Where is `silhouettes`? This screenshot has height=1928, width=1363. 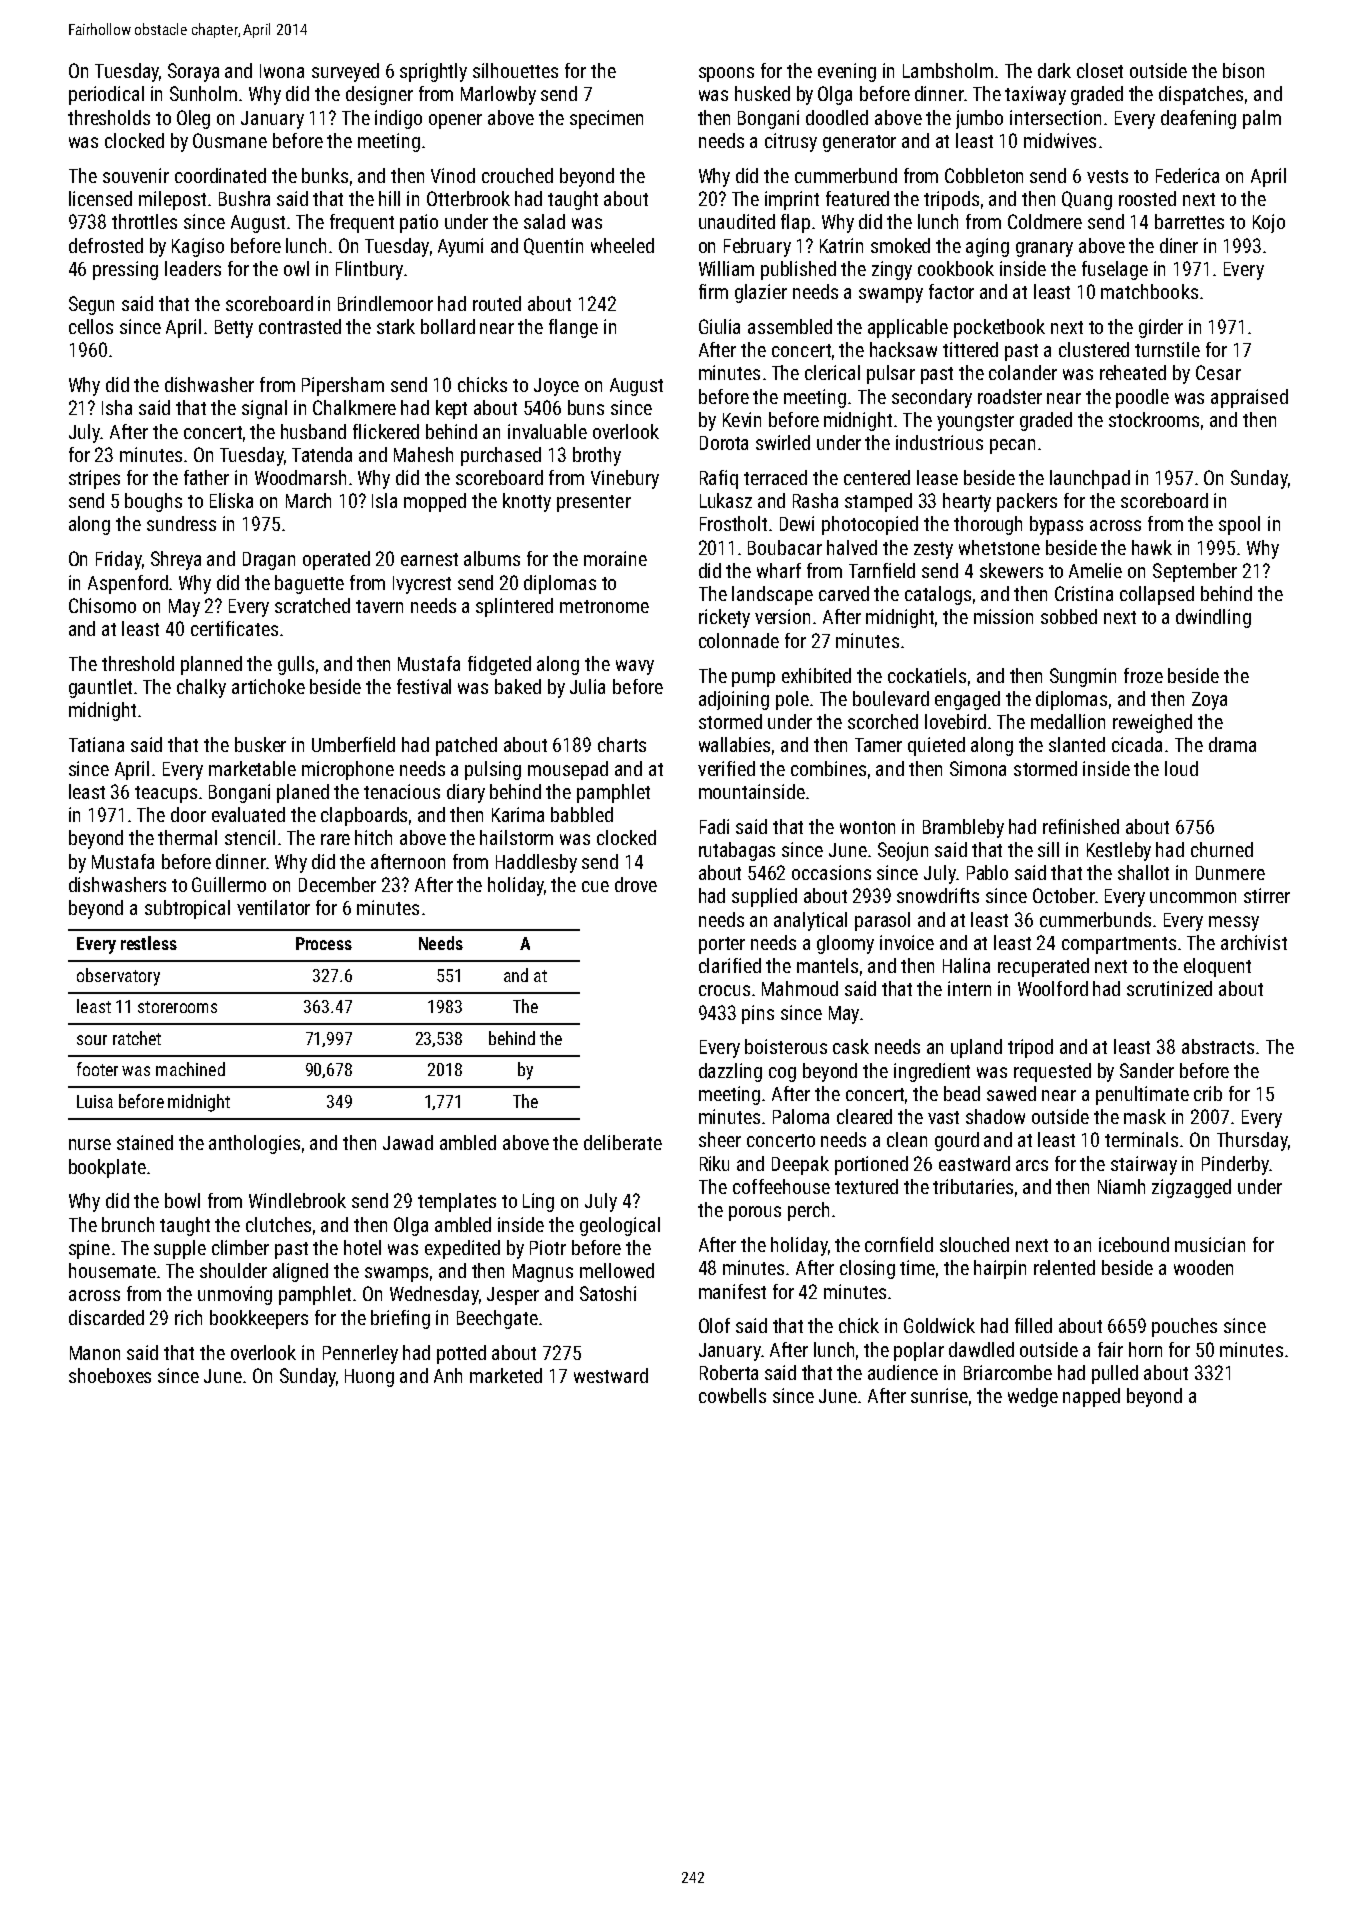
silhouettes is located at coordinates (515, 70).
